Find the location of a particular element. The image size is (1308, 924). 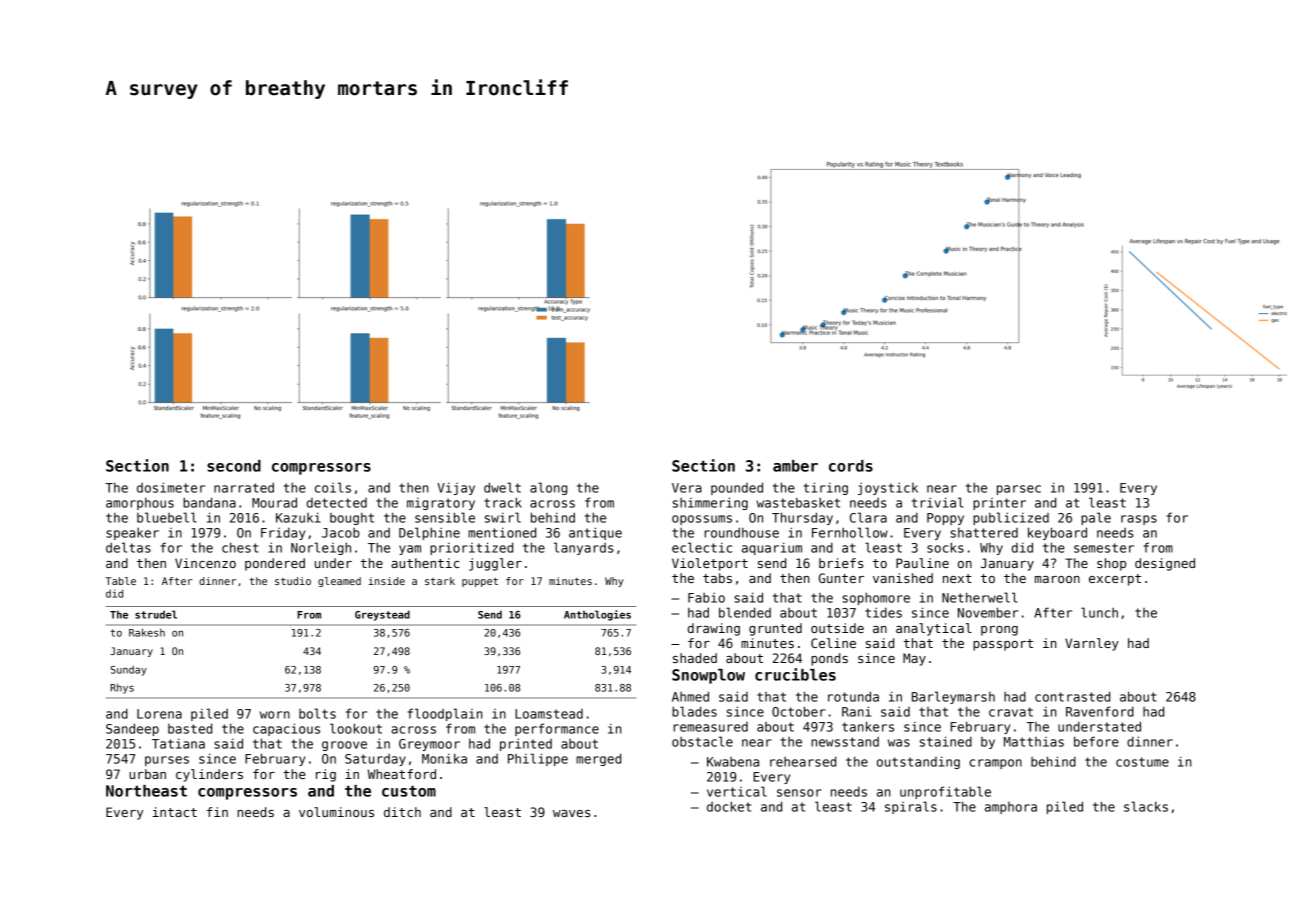

cords is located at coordinates (851, 466).
